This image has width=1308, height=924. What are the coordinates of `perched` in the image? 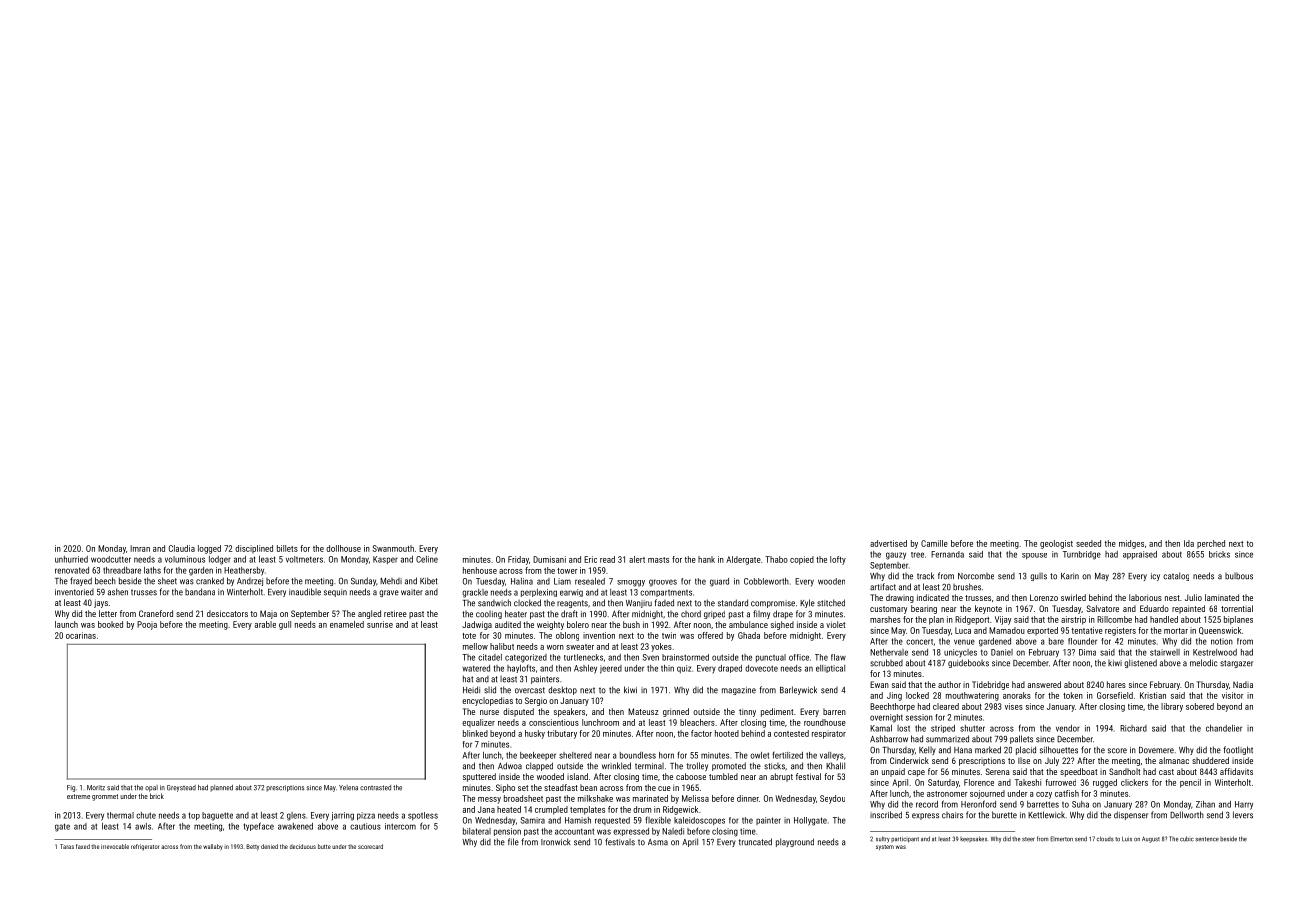 It's located at (1211, 544).
